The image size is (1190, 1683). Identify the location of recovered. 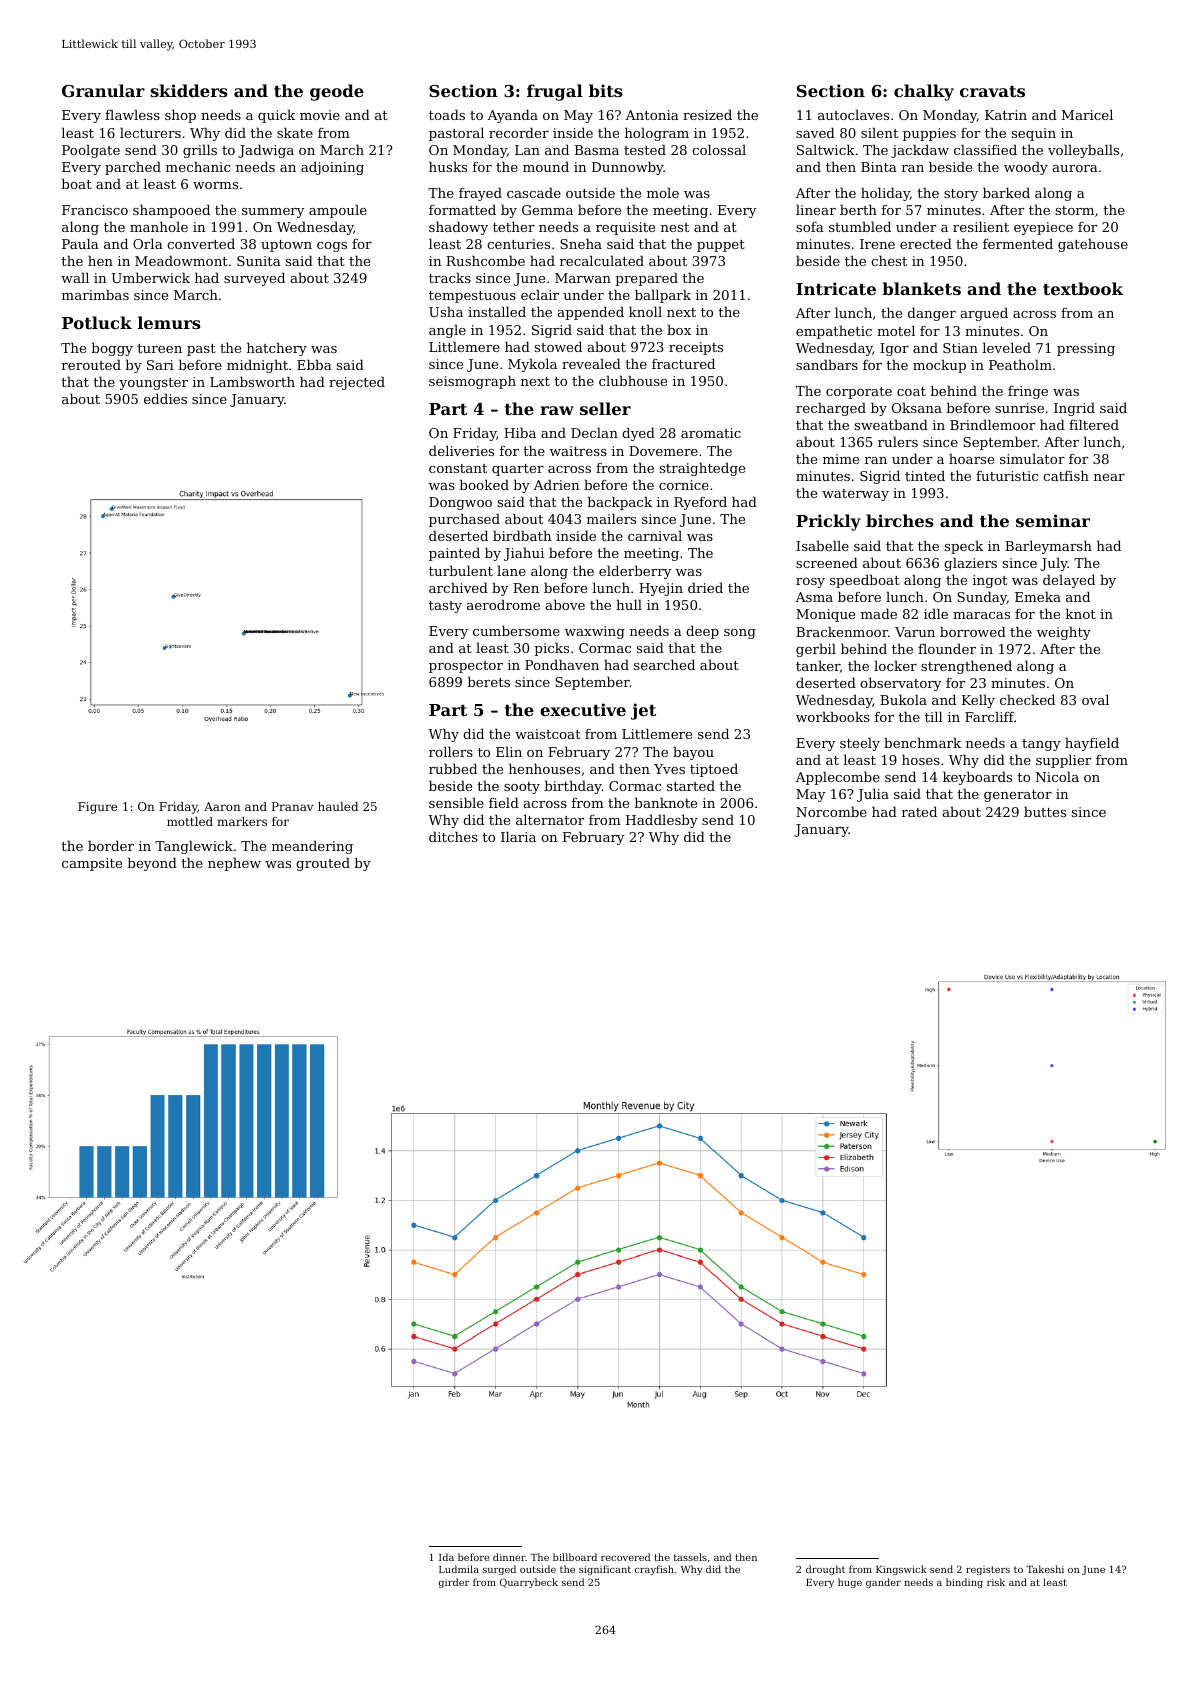
(626, 1557).
